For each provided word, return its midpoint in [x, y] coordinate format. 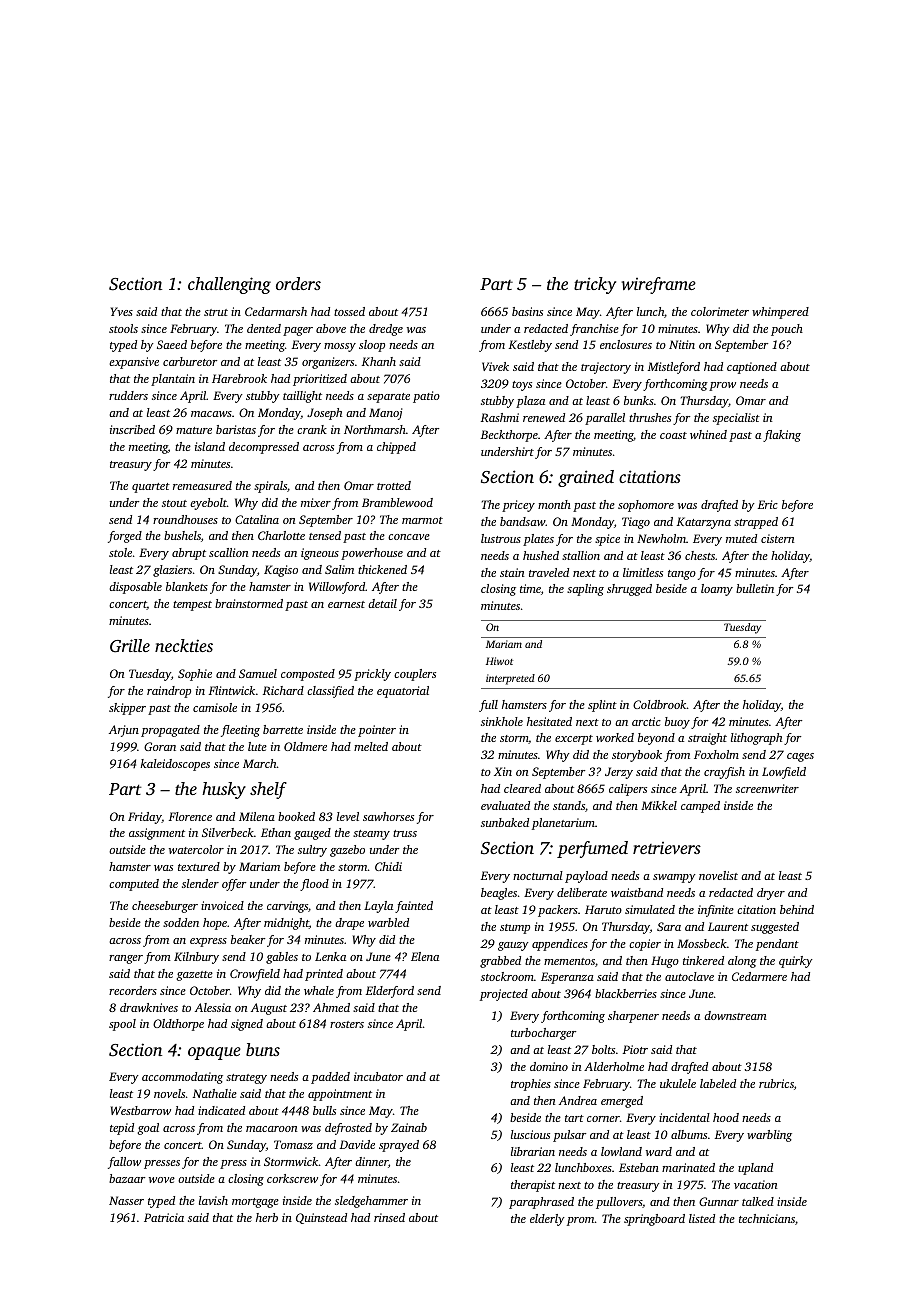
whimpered [780, 313]
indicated [221, 1110]
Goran [160, 746]
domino [549, 1066]
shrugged [629, 590]
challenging [229, 285]
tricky [595, 285]
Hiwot [499, 661]
